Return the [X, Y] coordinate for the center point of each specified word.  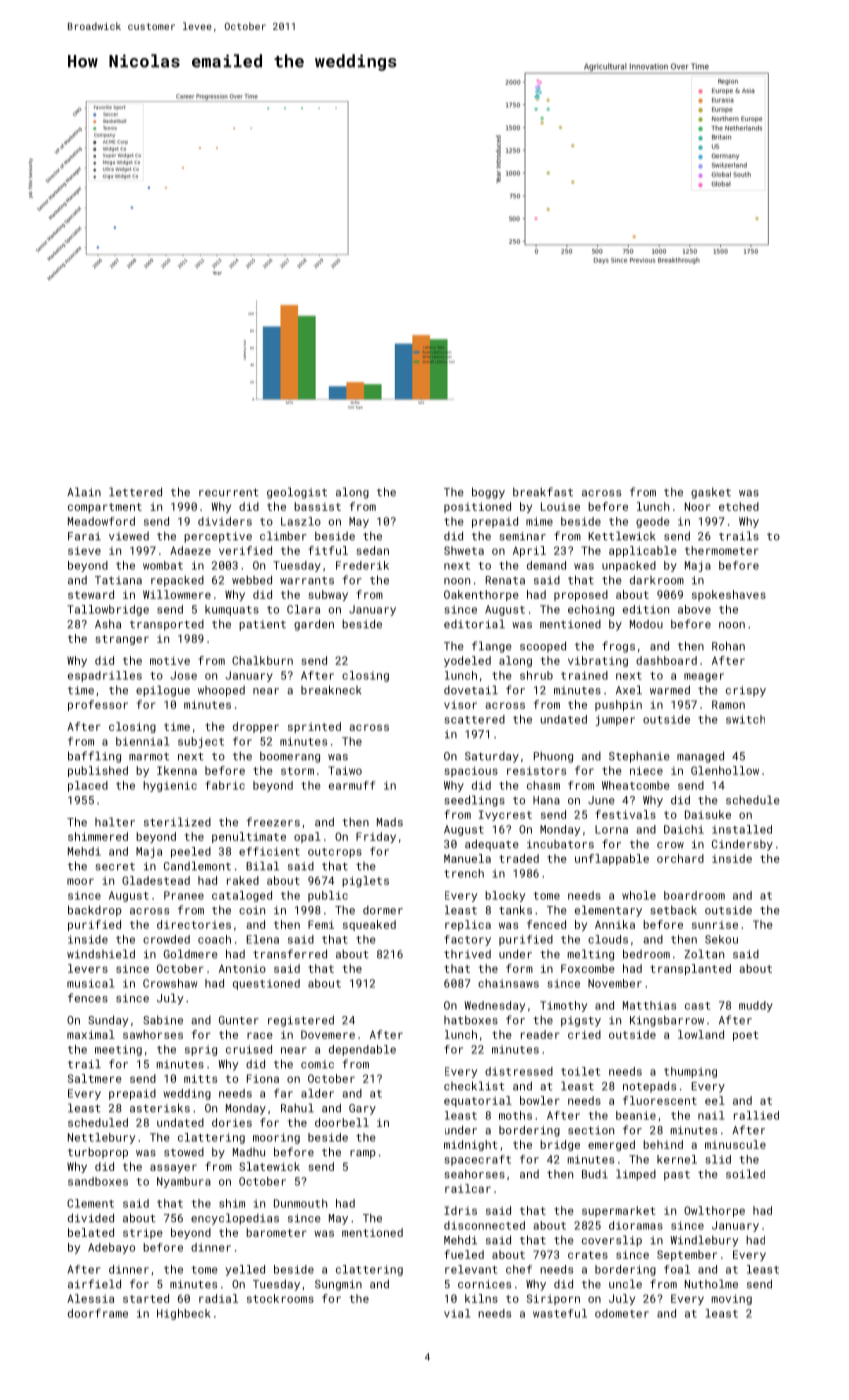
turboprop [98, 1153]
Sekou [721, 939]
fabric [225, 785]
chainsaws [508, 983]
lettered [135, 492]
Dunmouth [300, 1203]
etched [739, 506]
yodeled [467, 661]
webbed [252, 580]
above [694, 609]
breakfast [543, 492]
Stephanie [639, 757]
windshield [101, 954]
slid [718, 1159]
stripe [143, 1233]
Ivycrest [505, 815]
